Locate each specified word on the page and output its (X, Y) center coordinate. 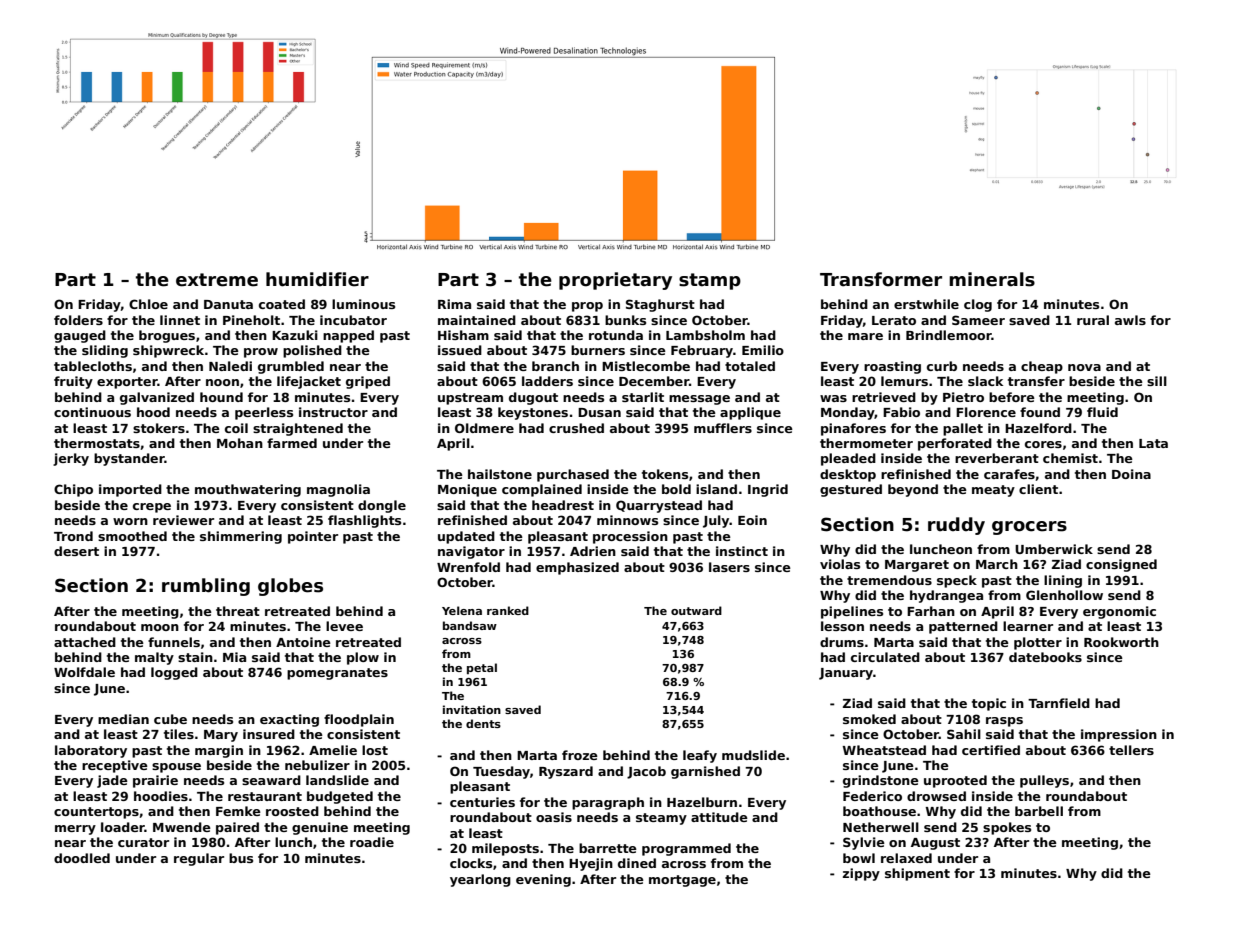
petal (482, 668)
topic (989, 704)
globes (290, 587)
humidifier (317, 279)
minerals (992, 279)
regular (199, 859)
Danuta (228, 304)
